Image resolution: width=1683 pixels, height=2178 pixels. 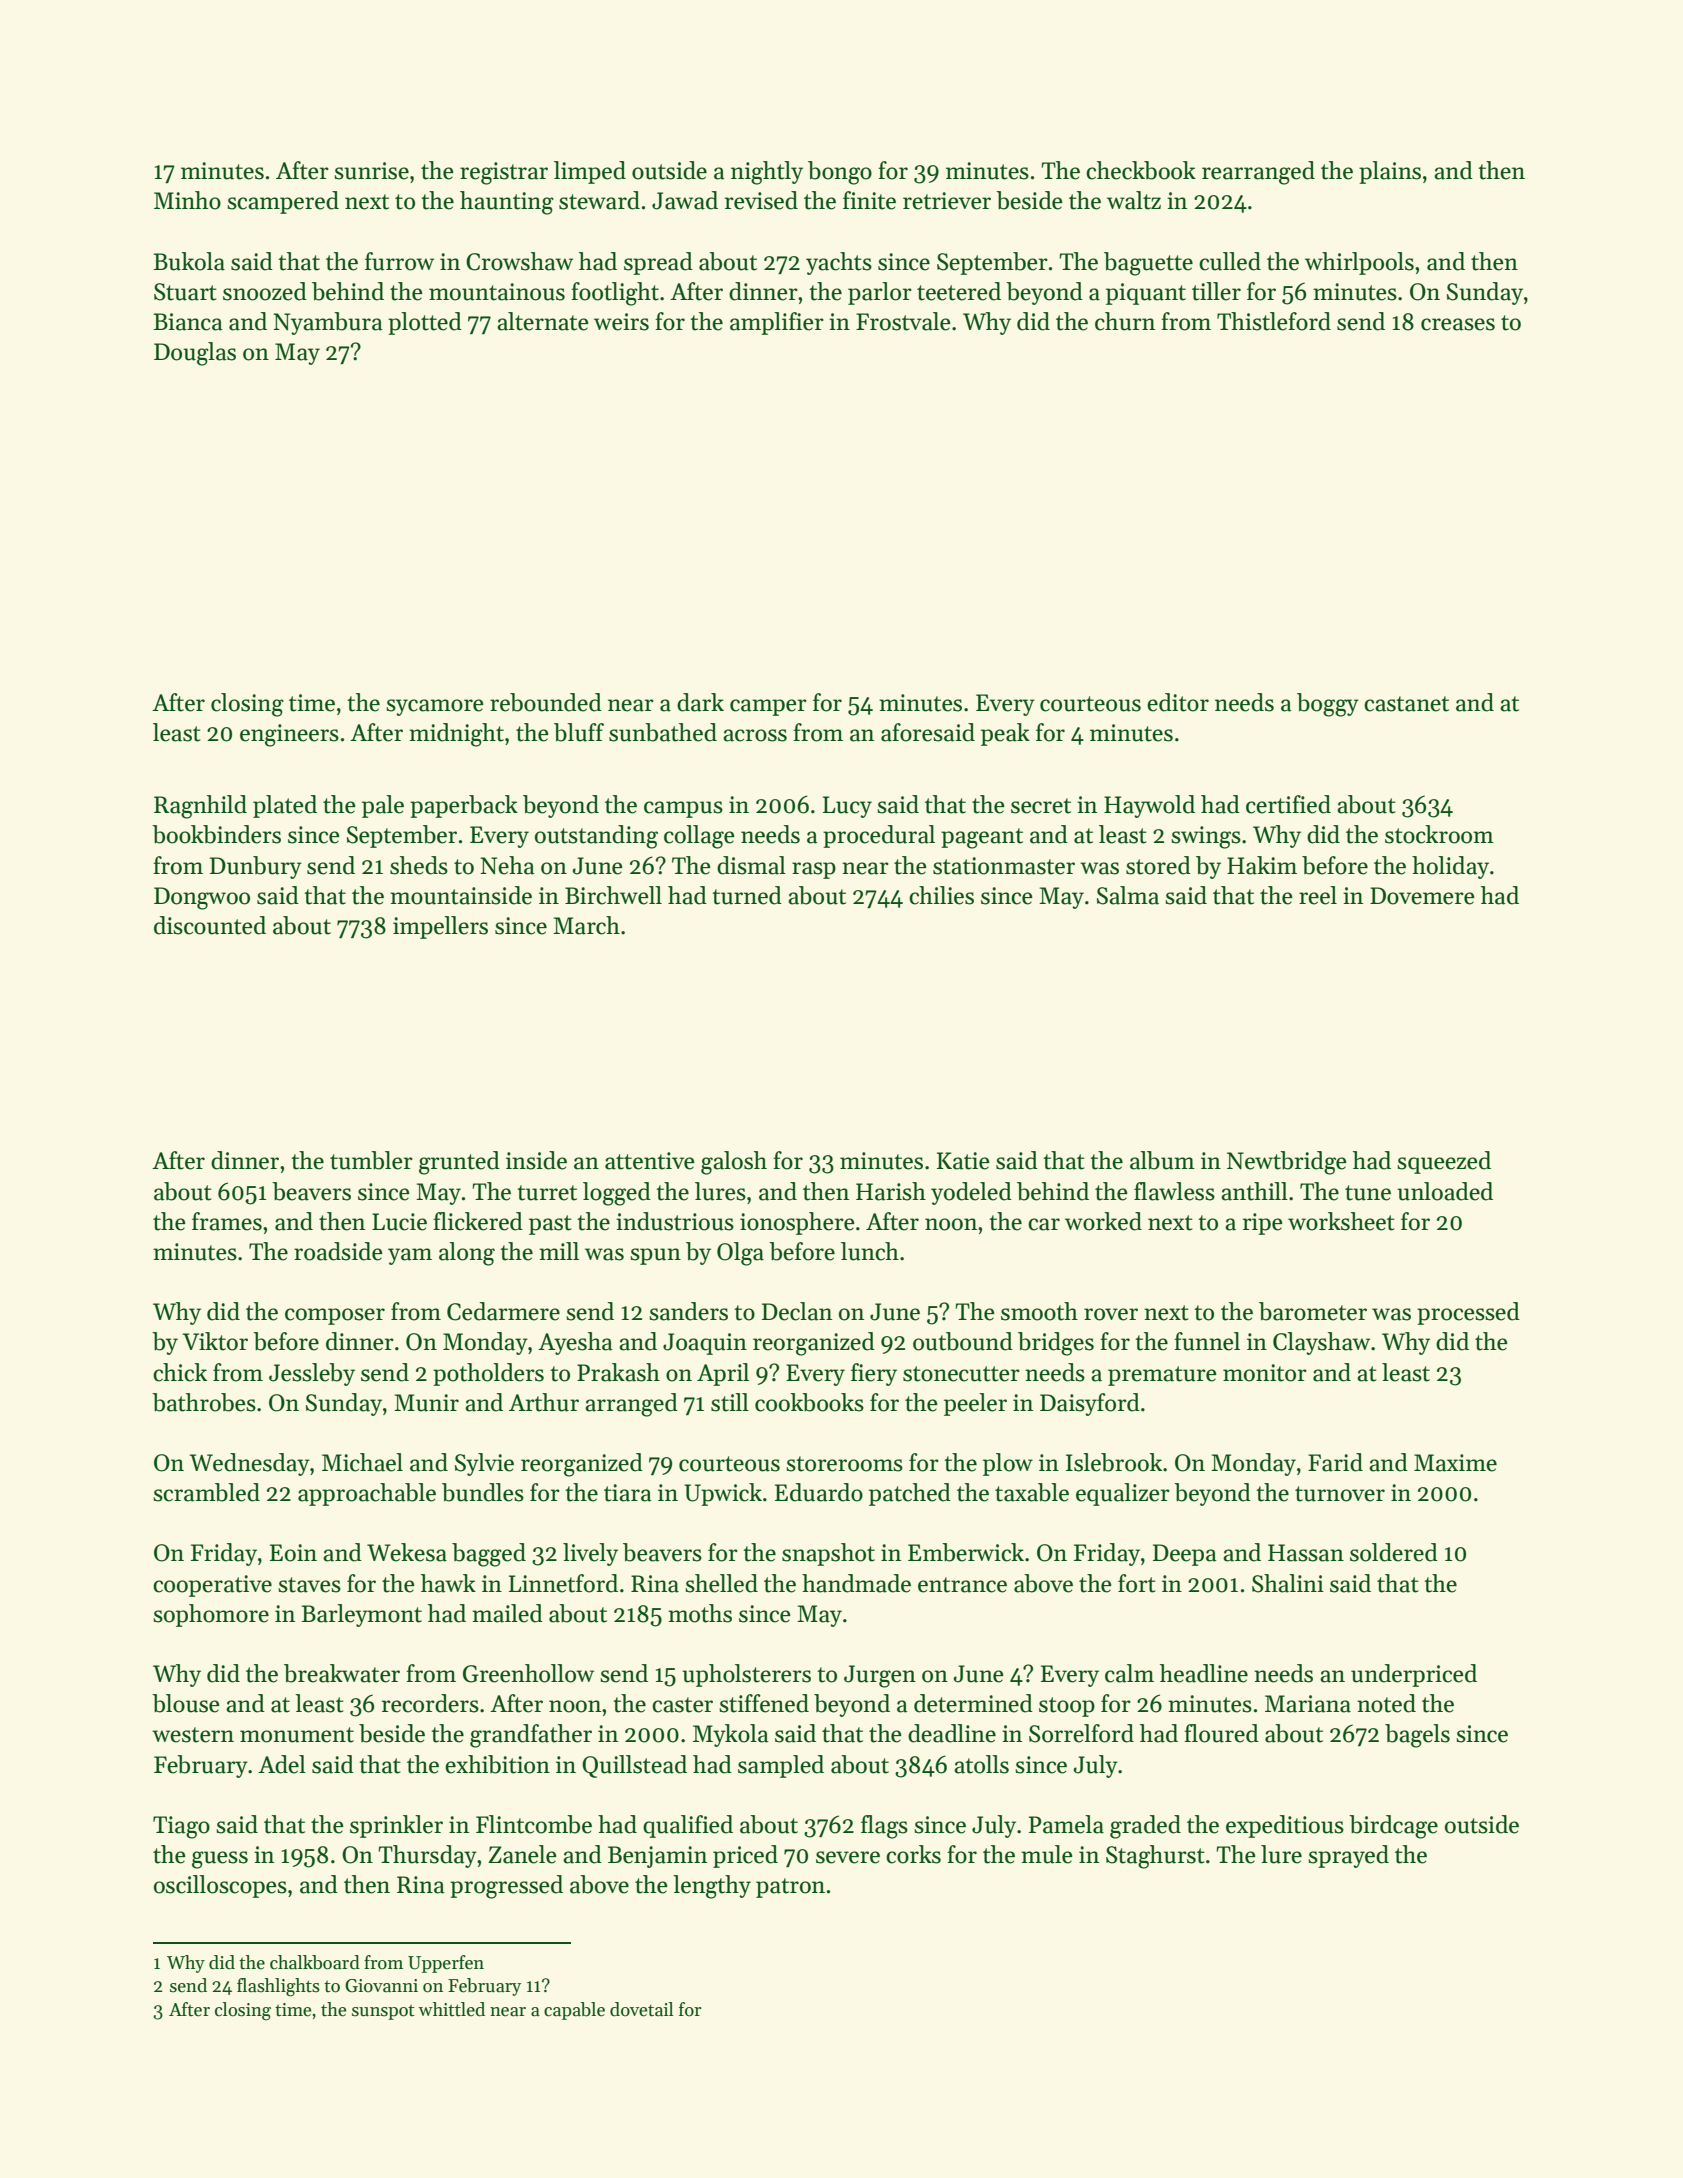 What do you see at coordinates (1005, 734) in the document?
I see `peak` at bounding box center [1005, 734].
